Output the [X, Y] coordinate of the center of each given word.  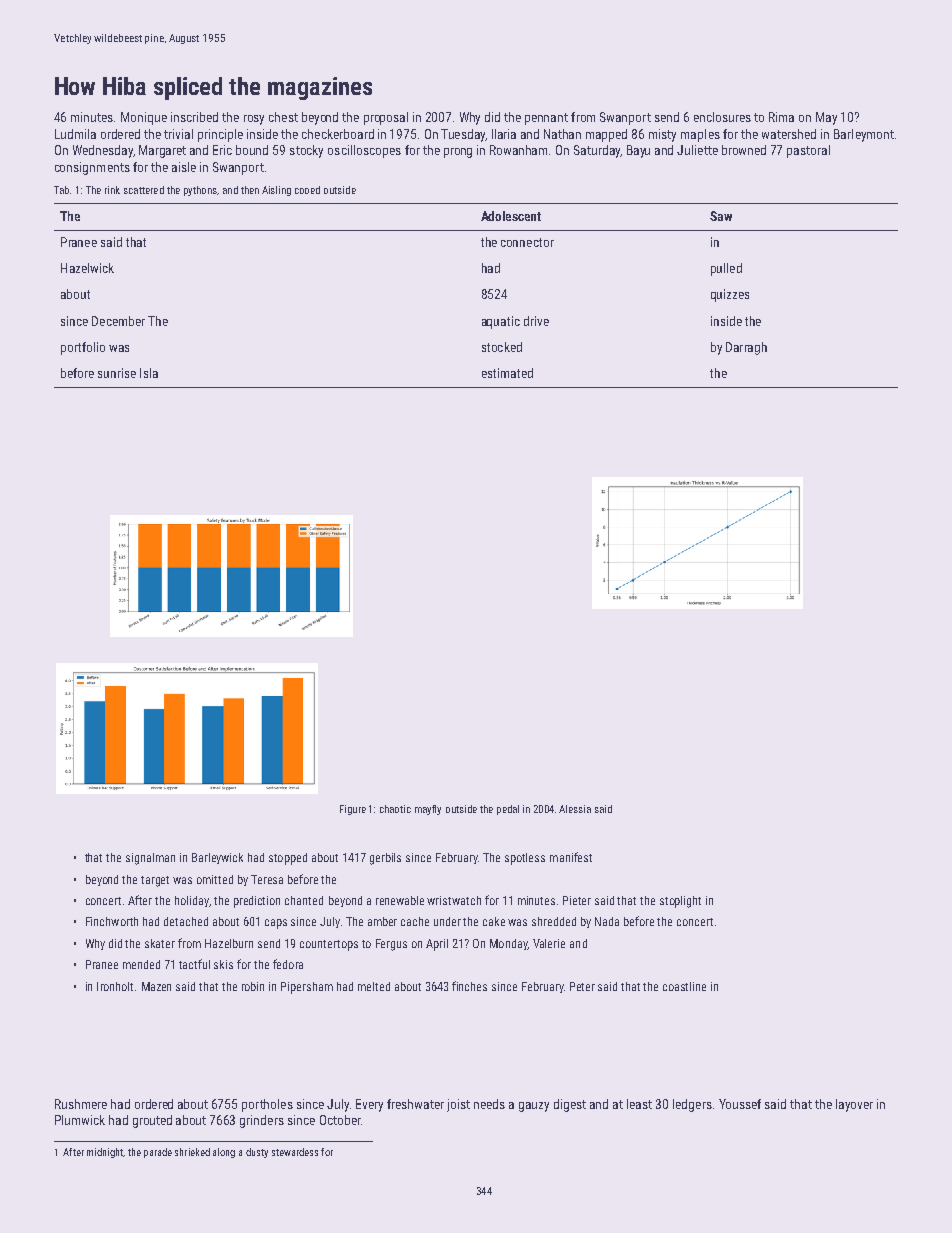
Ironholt [115, 986]
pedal [508, 810]
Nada [607, 921]
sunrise [117, 373]
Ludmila [75, 134]
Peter [582, 986]
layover [854, 1105]
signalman [150, 859]
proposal [386, 118]
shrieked [192, 1152]
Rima [781, 117]
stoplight [680, 902]
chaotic [395, 809]
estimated [507, 373]
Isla [149, 373]
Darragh [746, 348]
